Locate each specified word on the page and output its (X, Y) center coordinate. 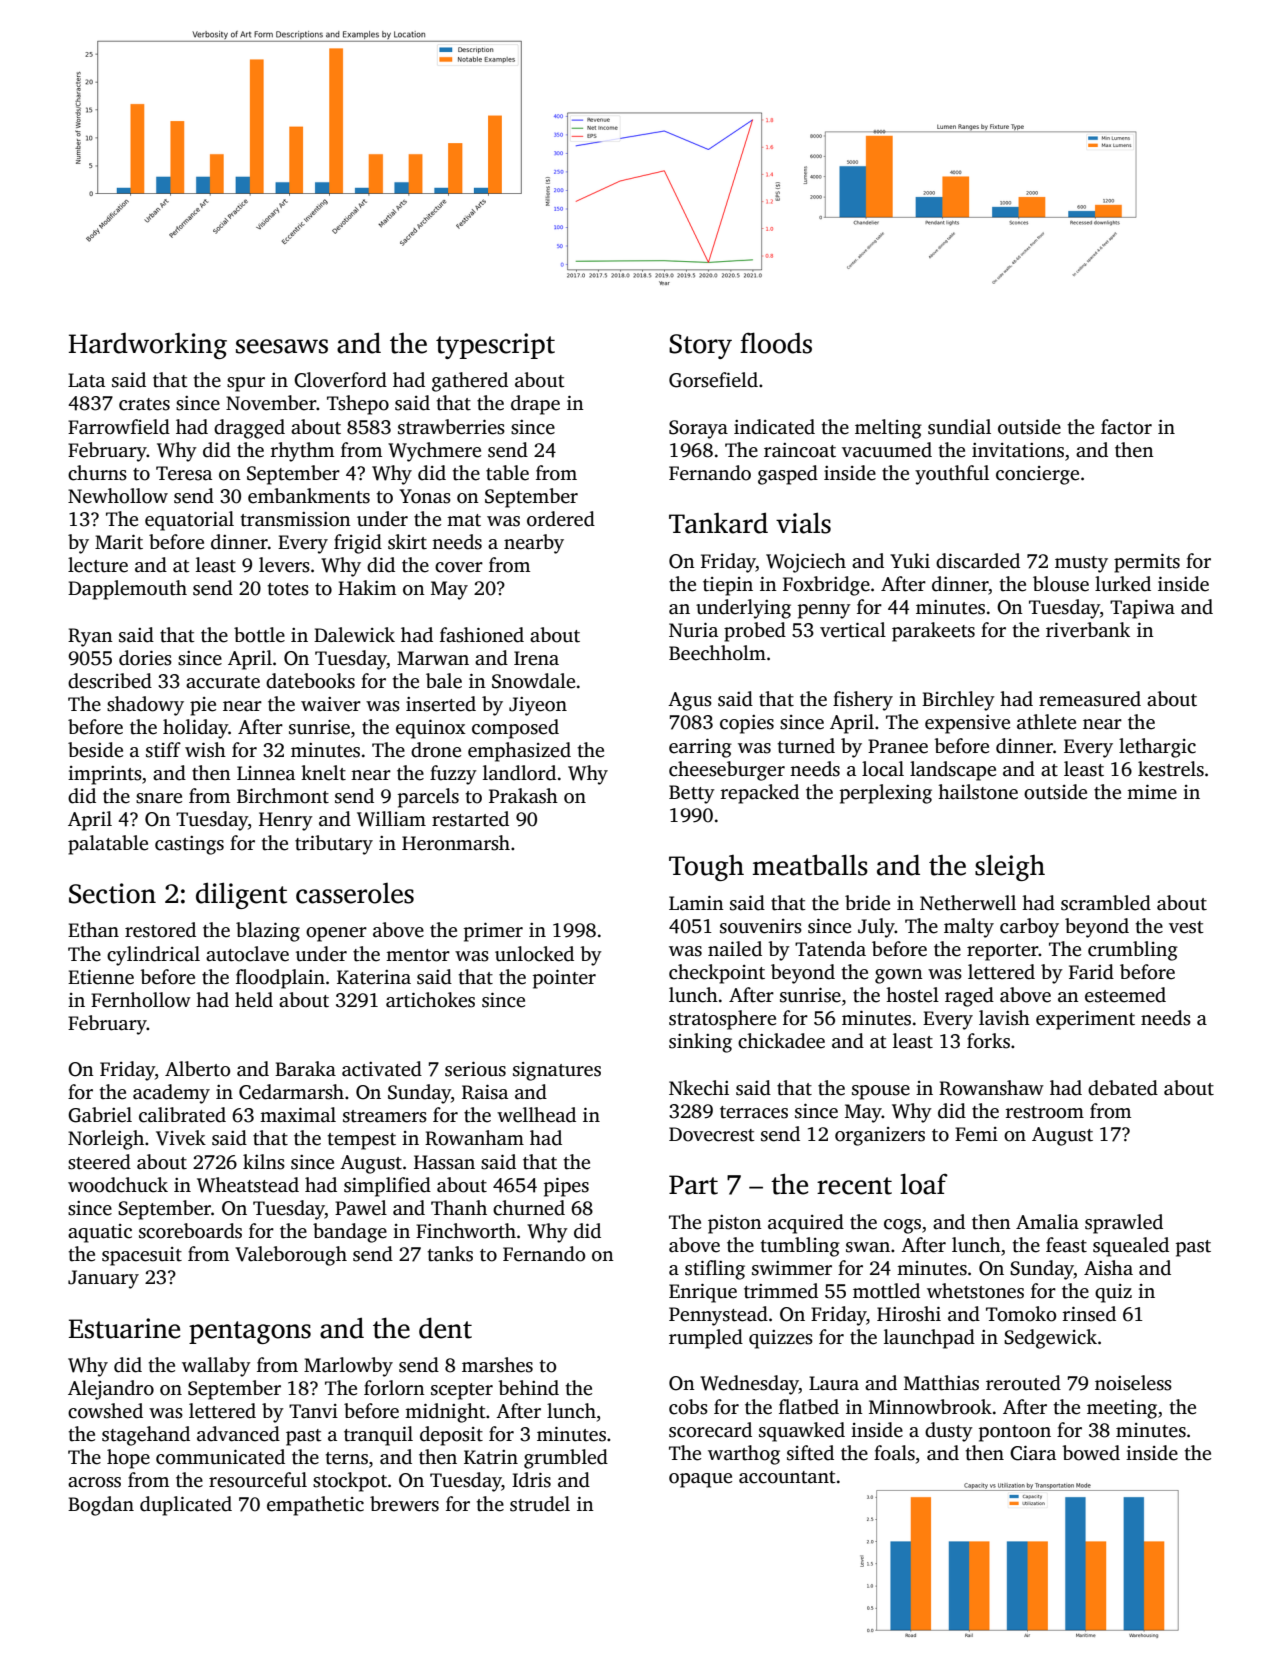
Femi (976, 1134)
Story (700, 346)
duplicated (186, 1506)
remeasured (1090, 699)
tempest (361, 1141)
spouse (881, 1092)
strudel (540, 1504)
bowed (1091, 1453)
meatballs (810, 865)
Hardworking (148, 346)
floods (776, 343)
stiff (163, 750)
